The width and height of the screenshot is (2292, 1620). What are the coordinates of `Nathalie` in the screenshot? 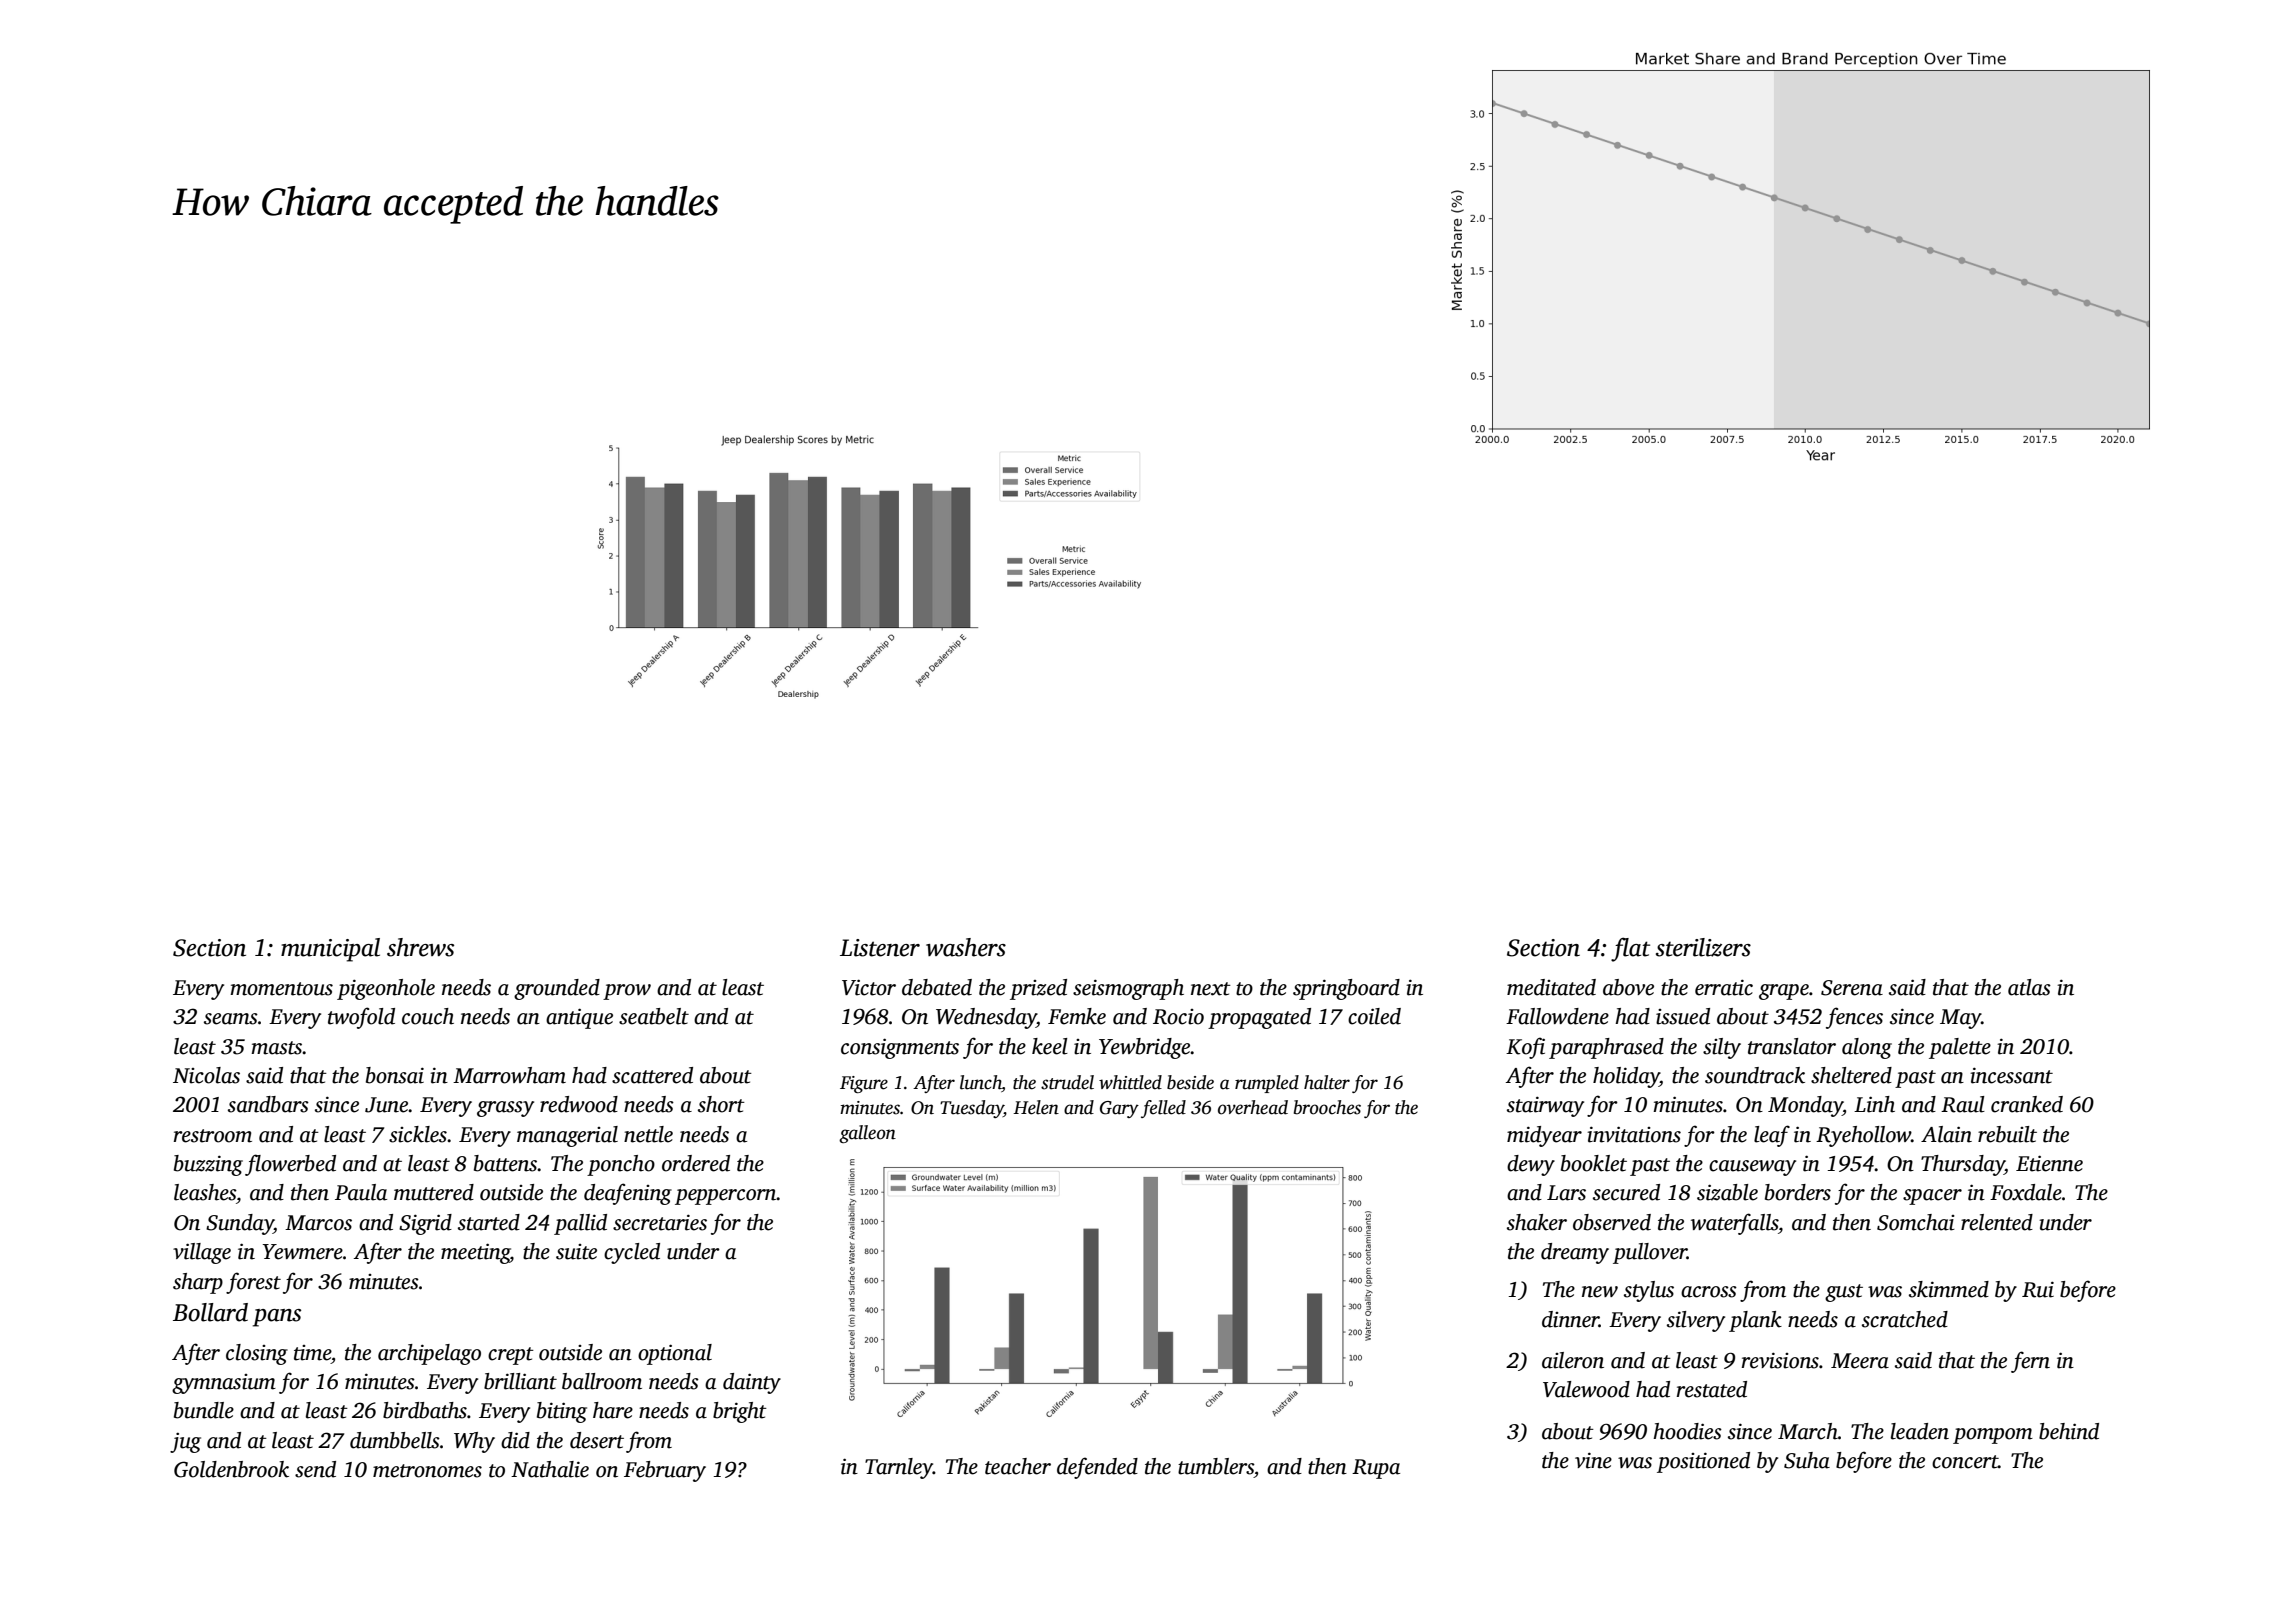 It's located at (550, 1469).
